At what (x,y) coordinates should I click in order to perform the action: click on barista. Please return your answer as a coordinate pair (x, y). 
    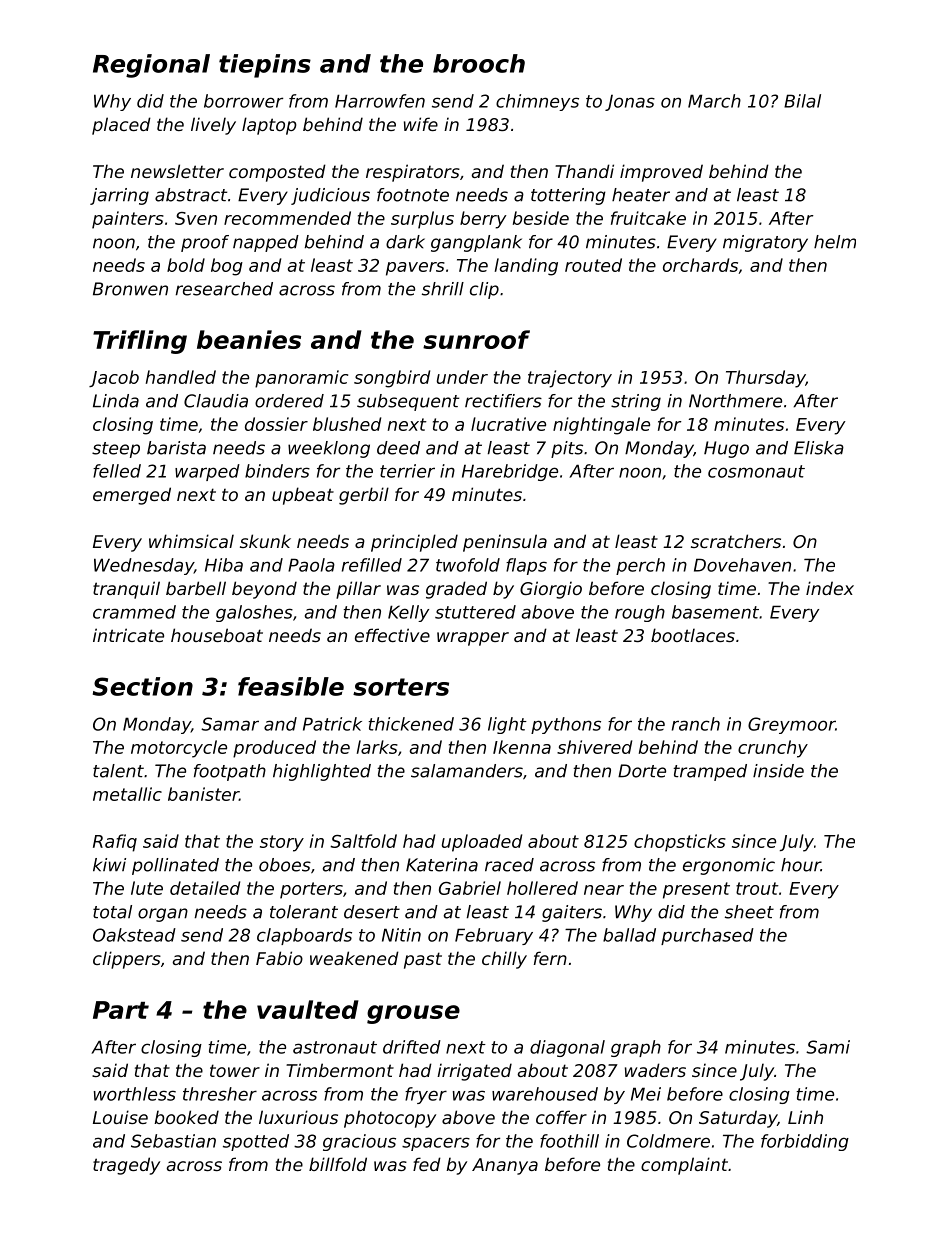
    Looking at the image, I should click on (176, 448).
